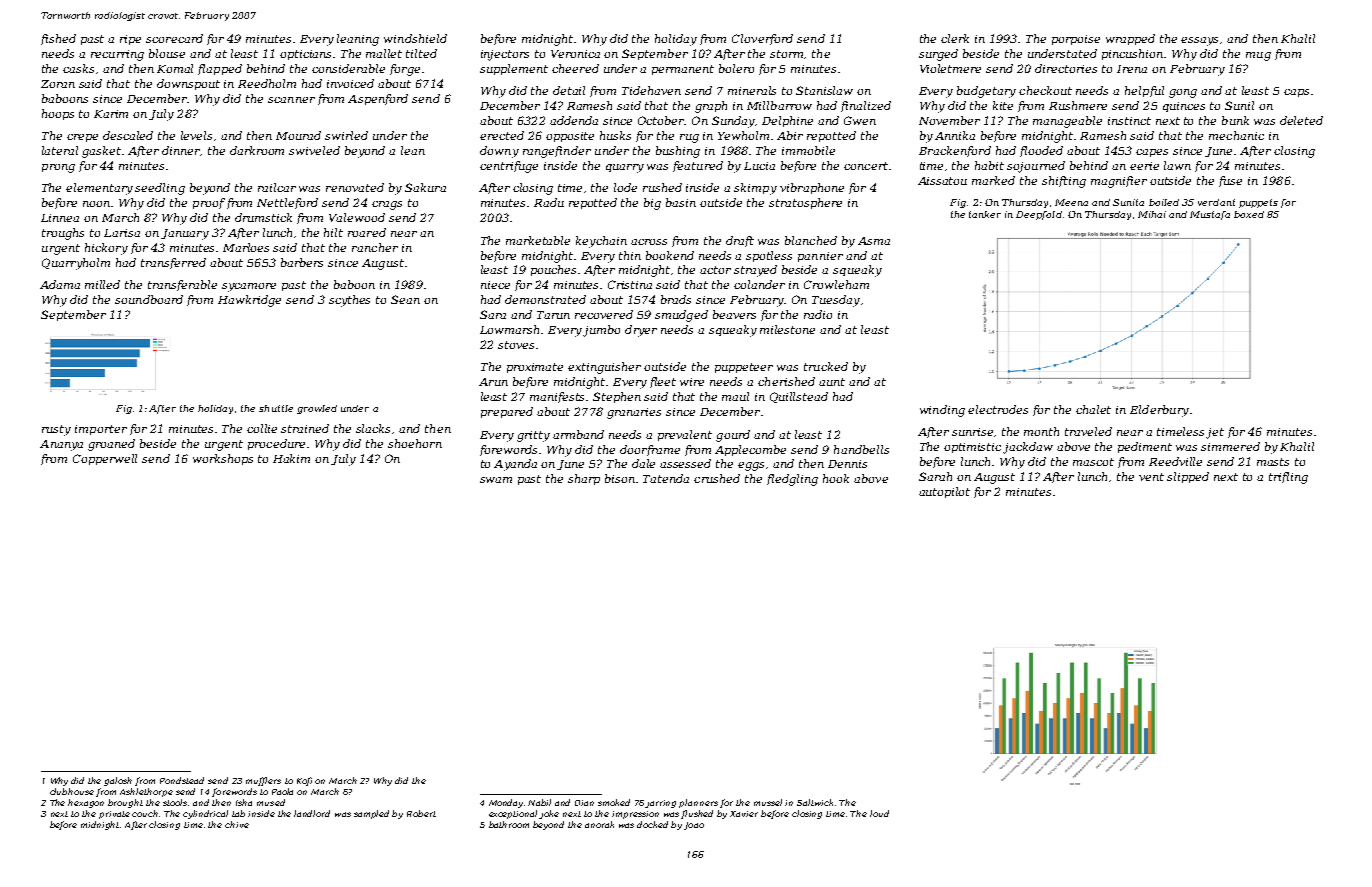  I want to click on chalet, so click(1093, 409).
